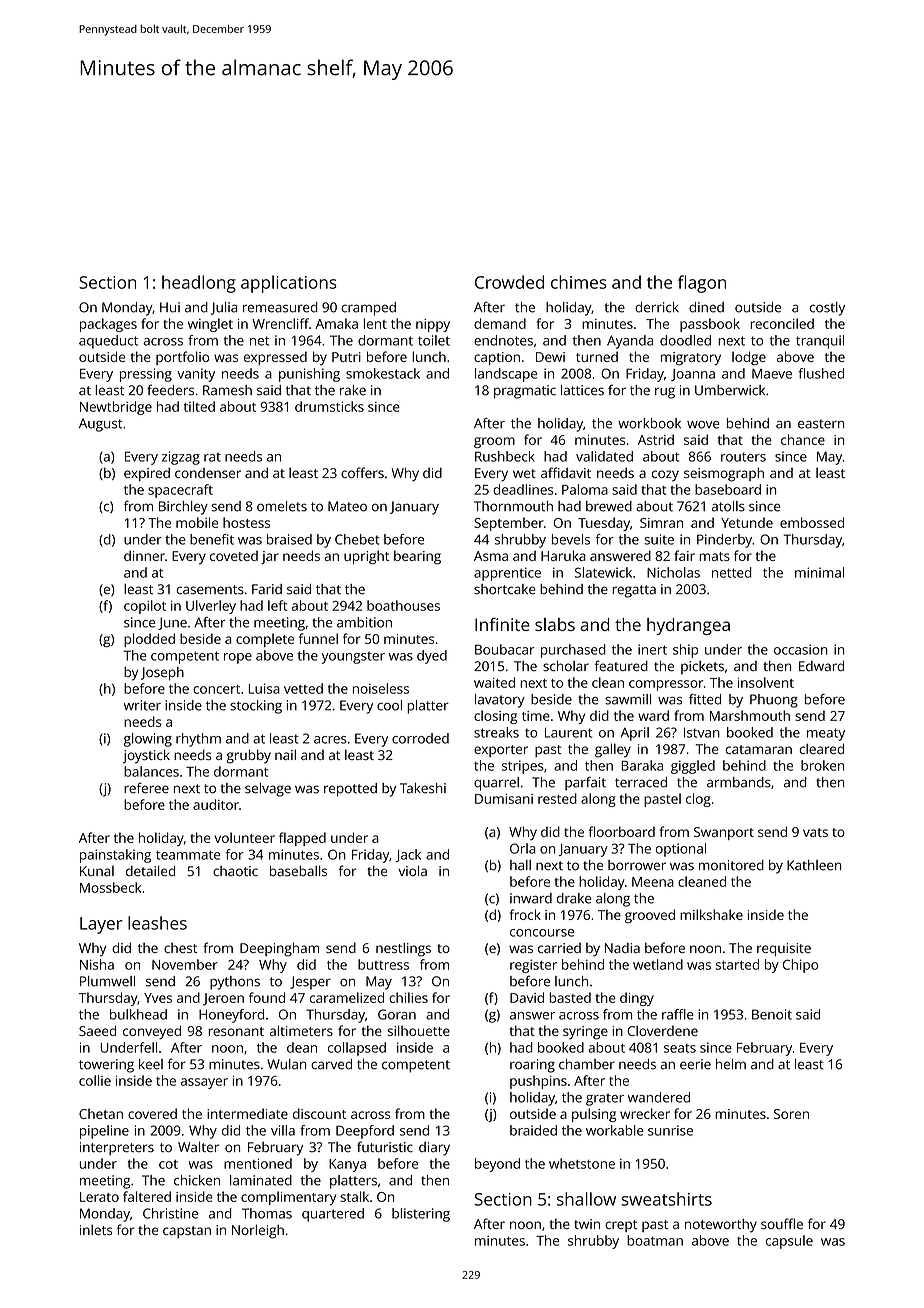  What do you see at coordinates (782, 1223) in the image?
I see `souffle` at bounding box center [782, 1223].
